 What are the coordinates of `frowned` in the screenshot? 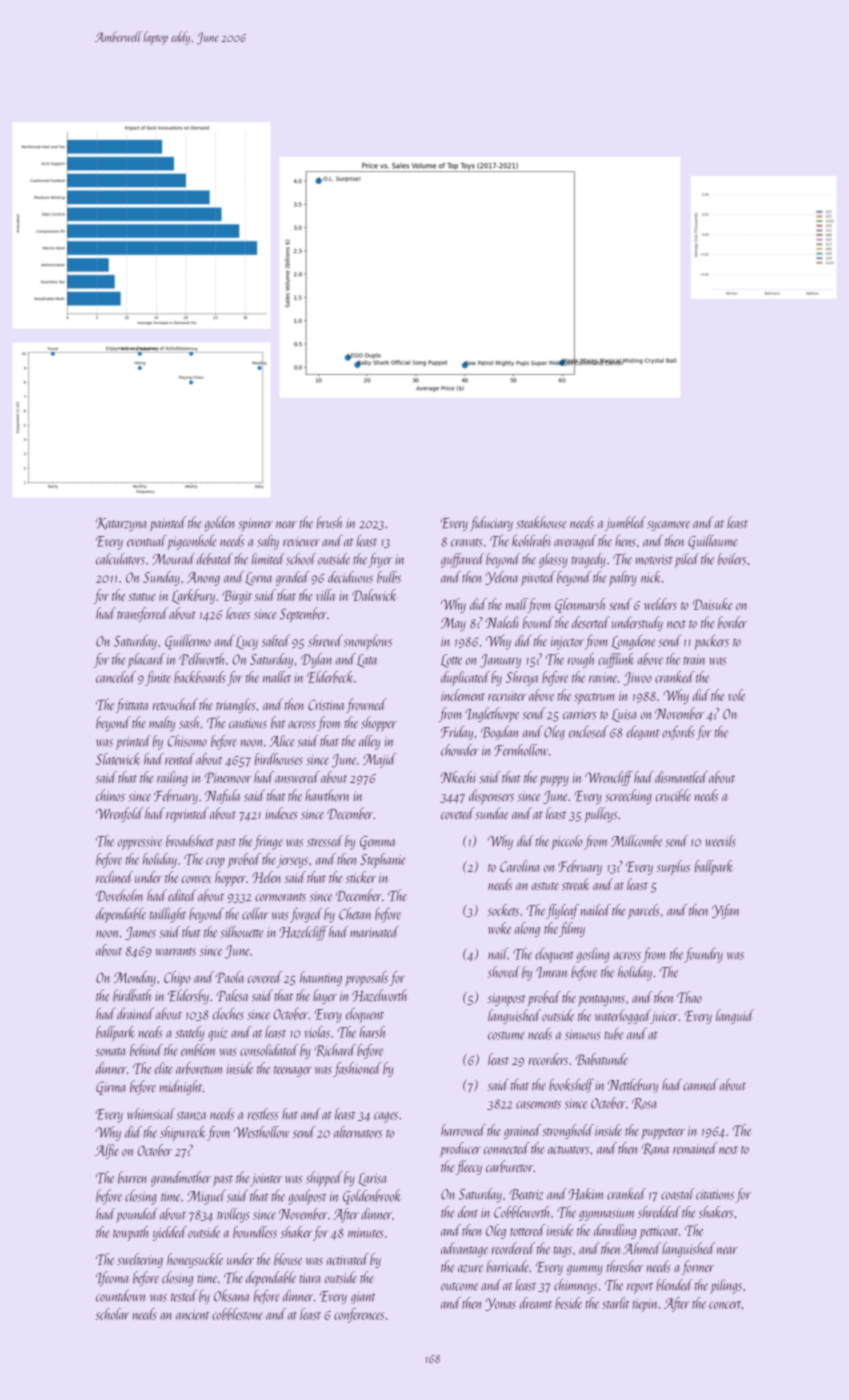 It's located at (366, 705).
